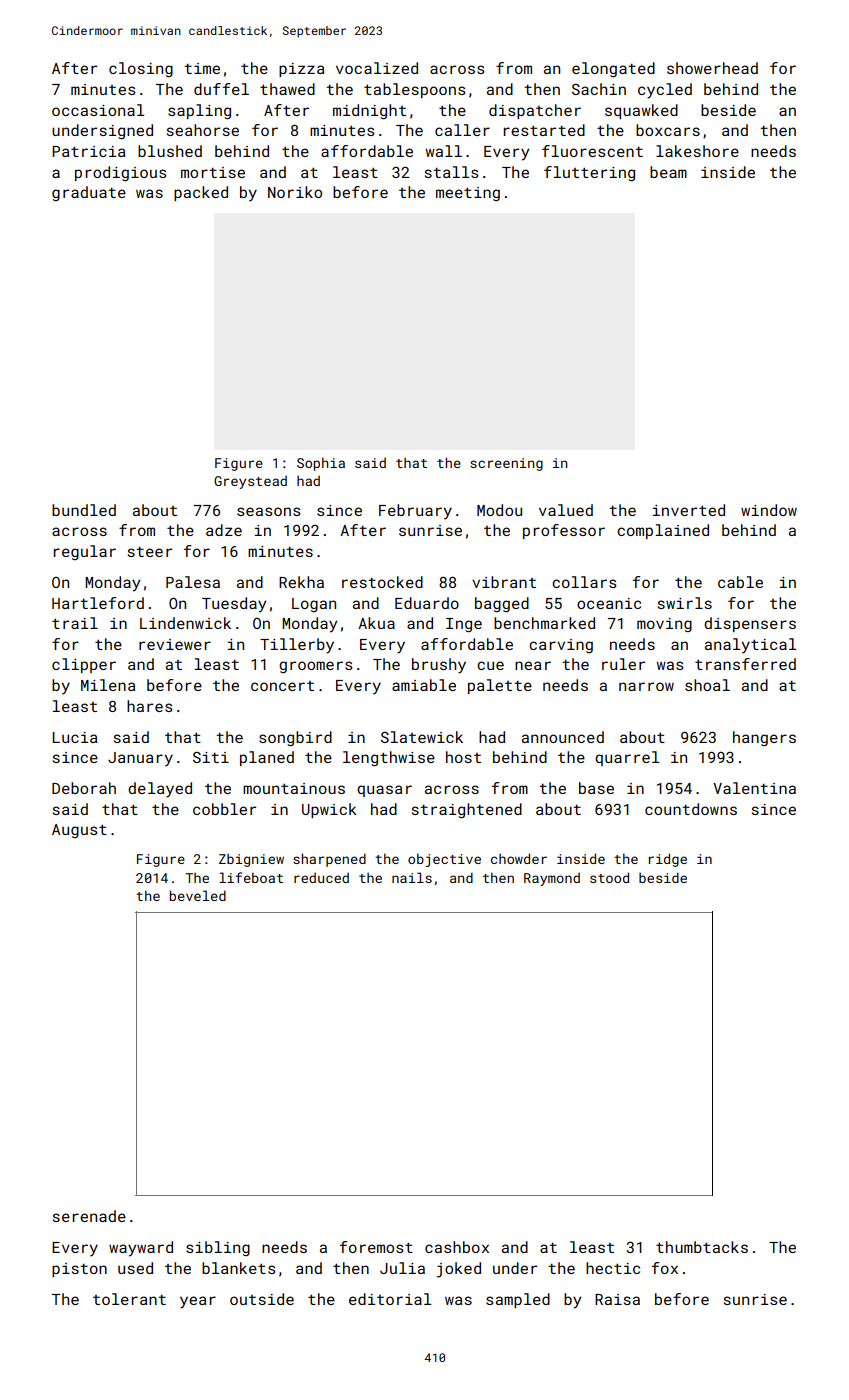  I want to click on serenade, so click(89, 1216).
